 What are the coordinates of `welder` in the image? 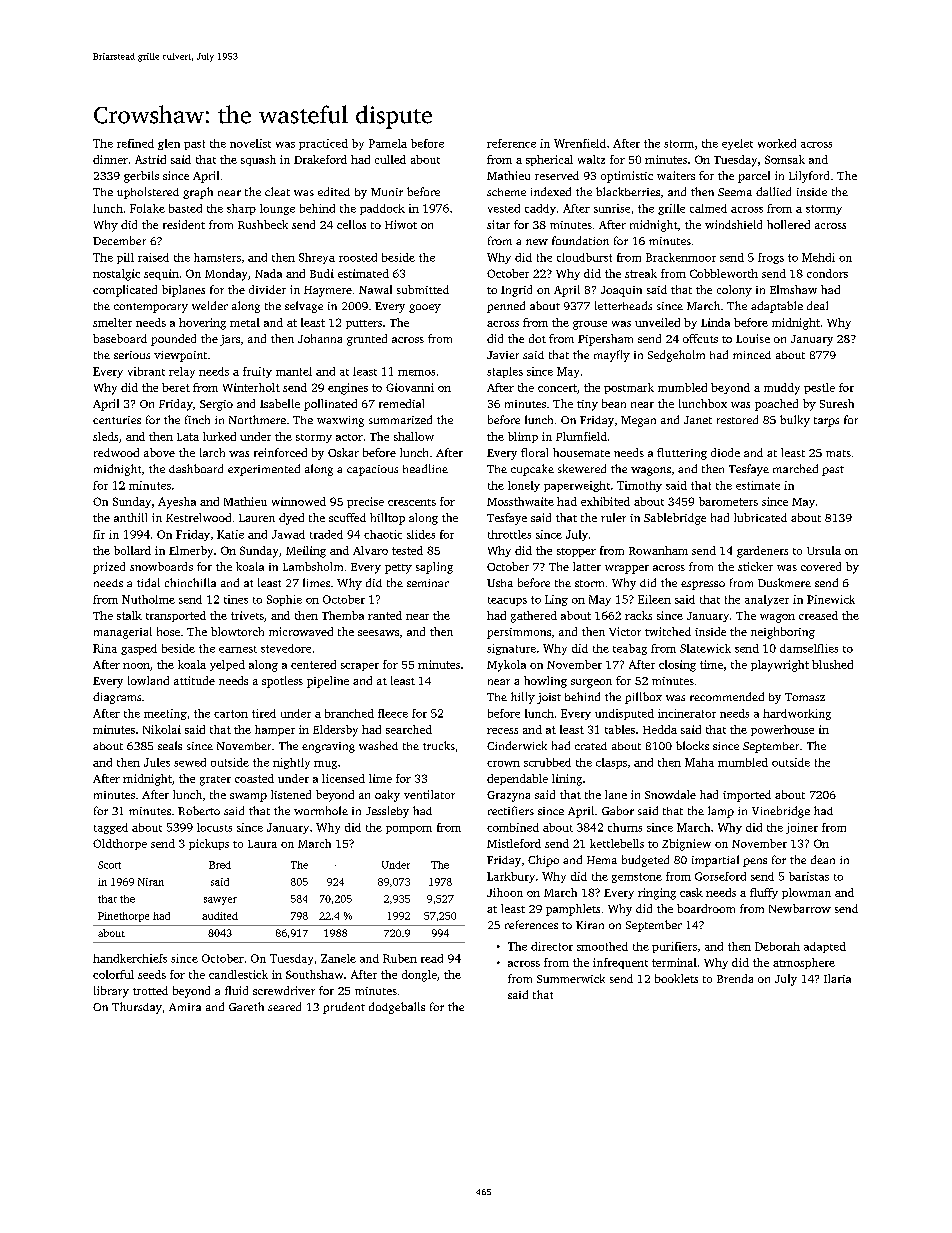 It's located at (210, 305).
